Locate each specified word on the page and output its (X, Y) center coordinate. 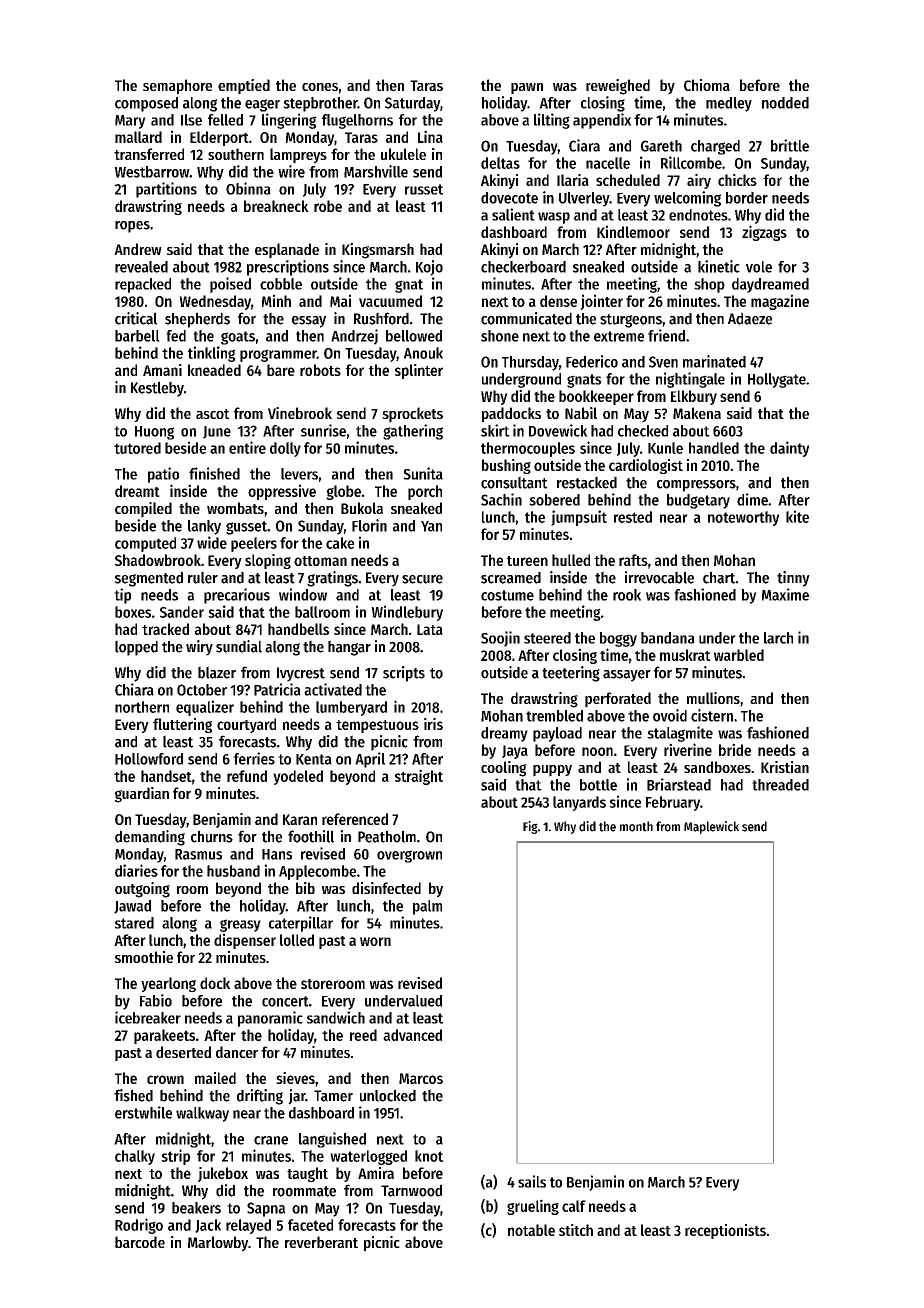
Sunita (423, 473)
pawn (527, 88)
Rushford (381, 318)
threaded (780, 785)
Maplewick (711, 827)
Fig (530, 827)
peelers (254, 544)
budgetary (698, 501)
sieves (295, 1078)
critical (136, 318)
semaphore (177, 87)
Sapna (266, 1209)
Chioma (707, 85)
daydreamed (770, 285)
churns (212, 836)
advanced (412, 1035)
